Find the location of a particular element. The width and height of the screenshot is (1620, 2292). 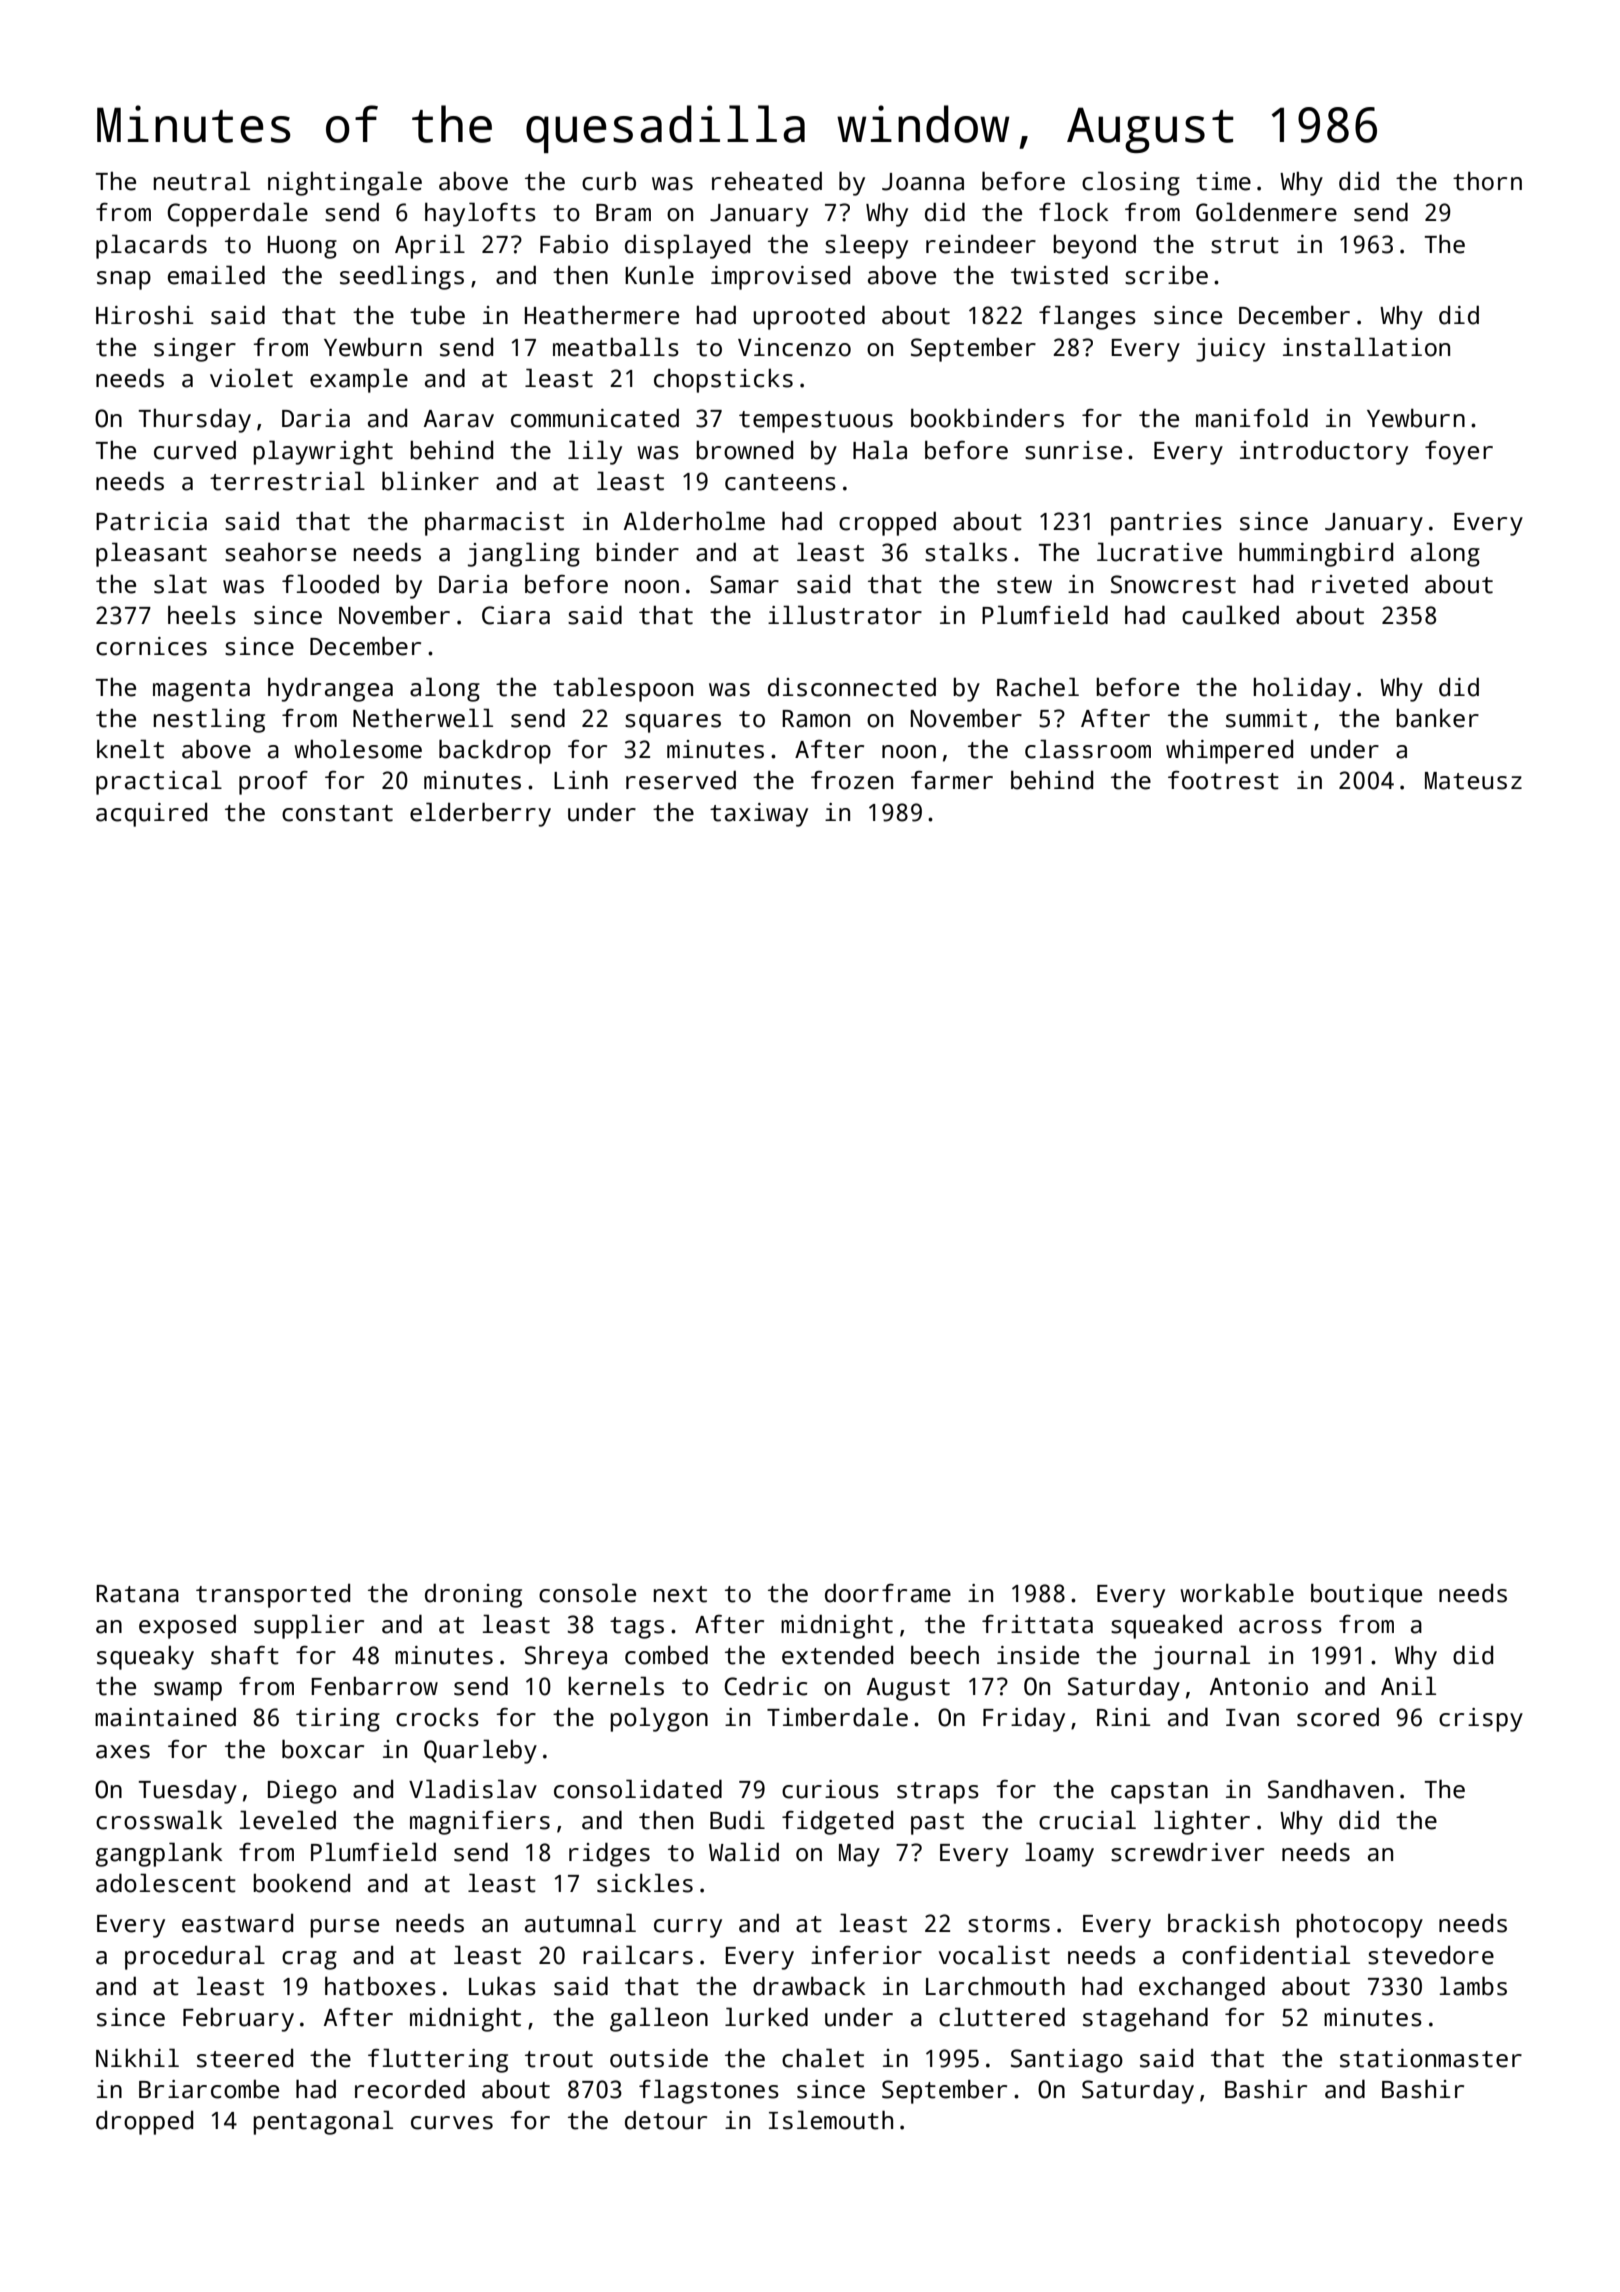

doorframe is located at coordinates (888, 1593).
